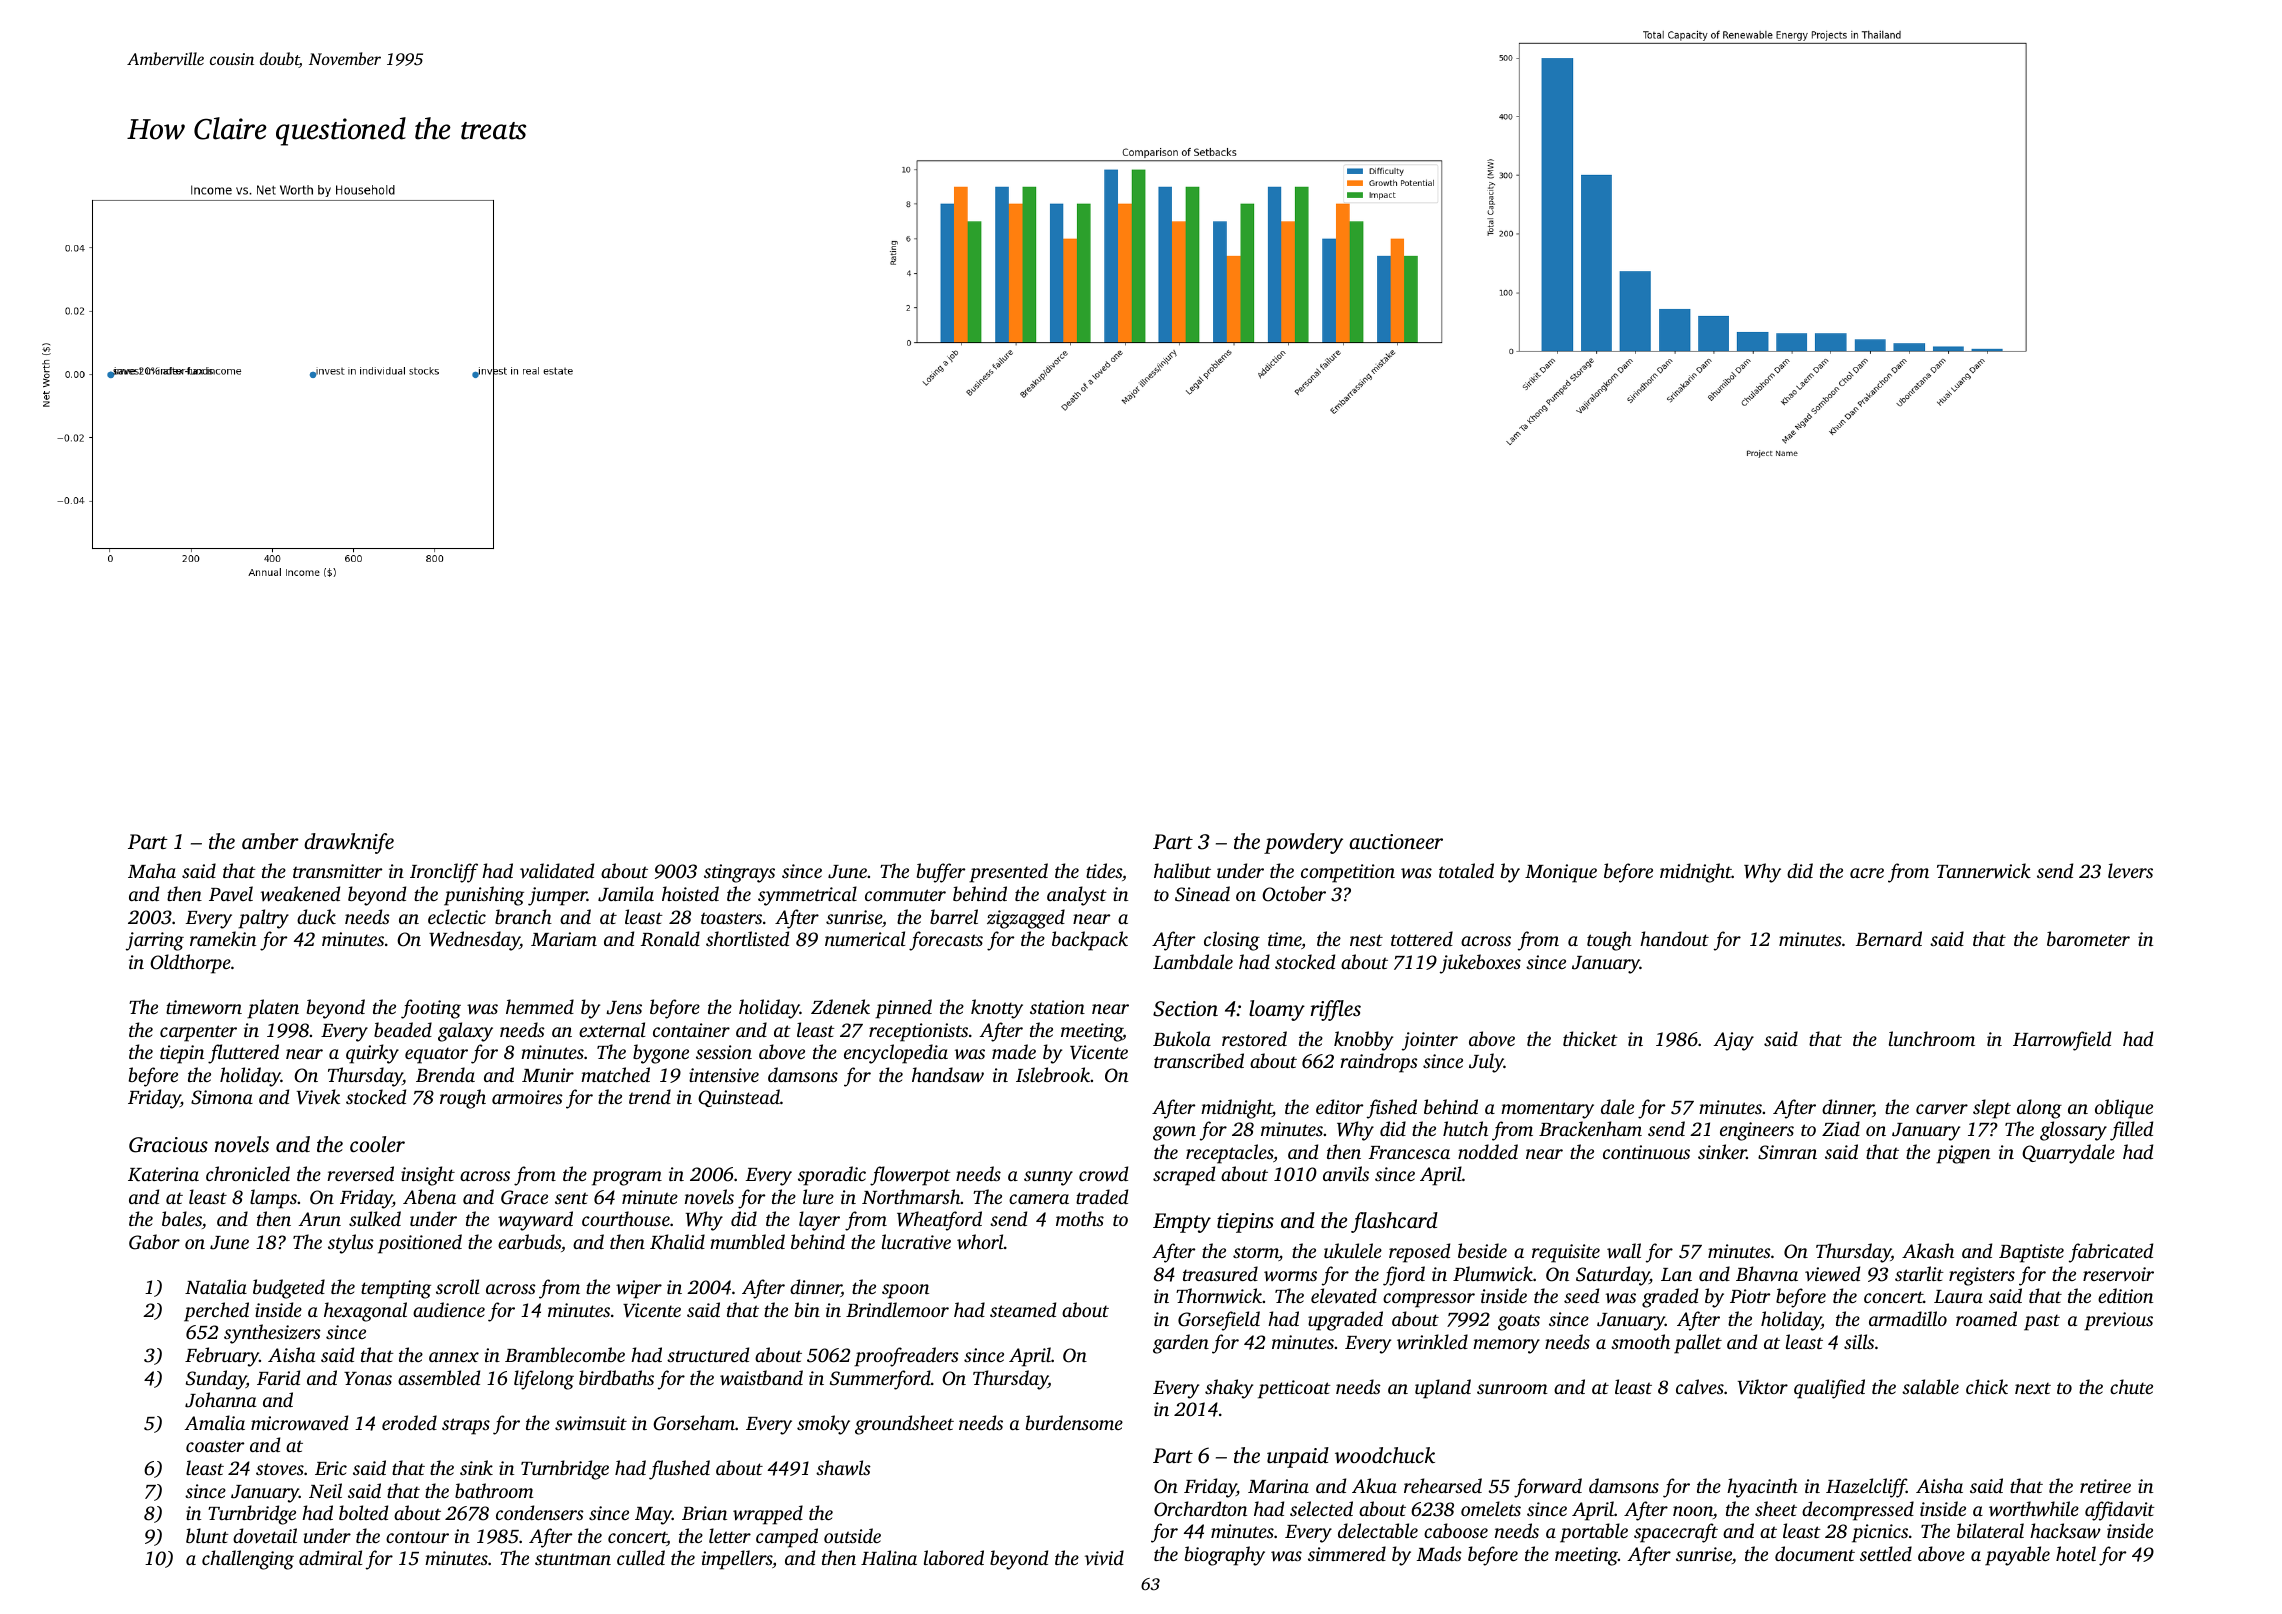 The width and height of the screenshot is (2282, 1614). I want to click on Ajay, so click(1734, 1041).
